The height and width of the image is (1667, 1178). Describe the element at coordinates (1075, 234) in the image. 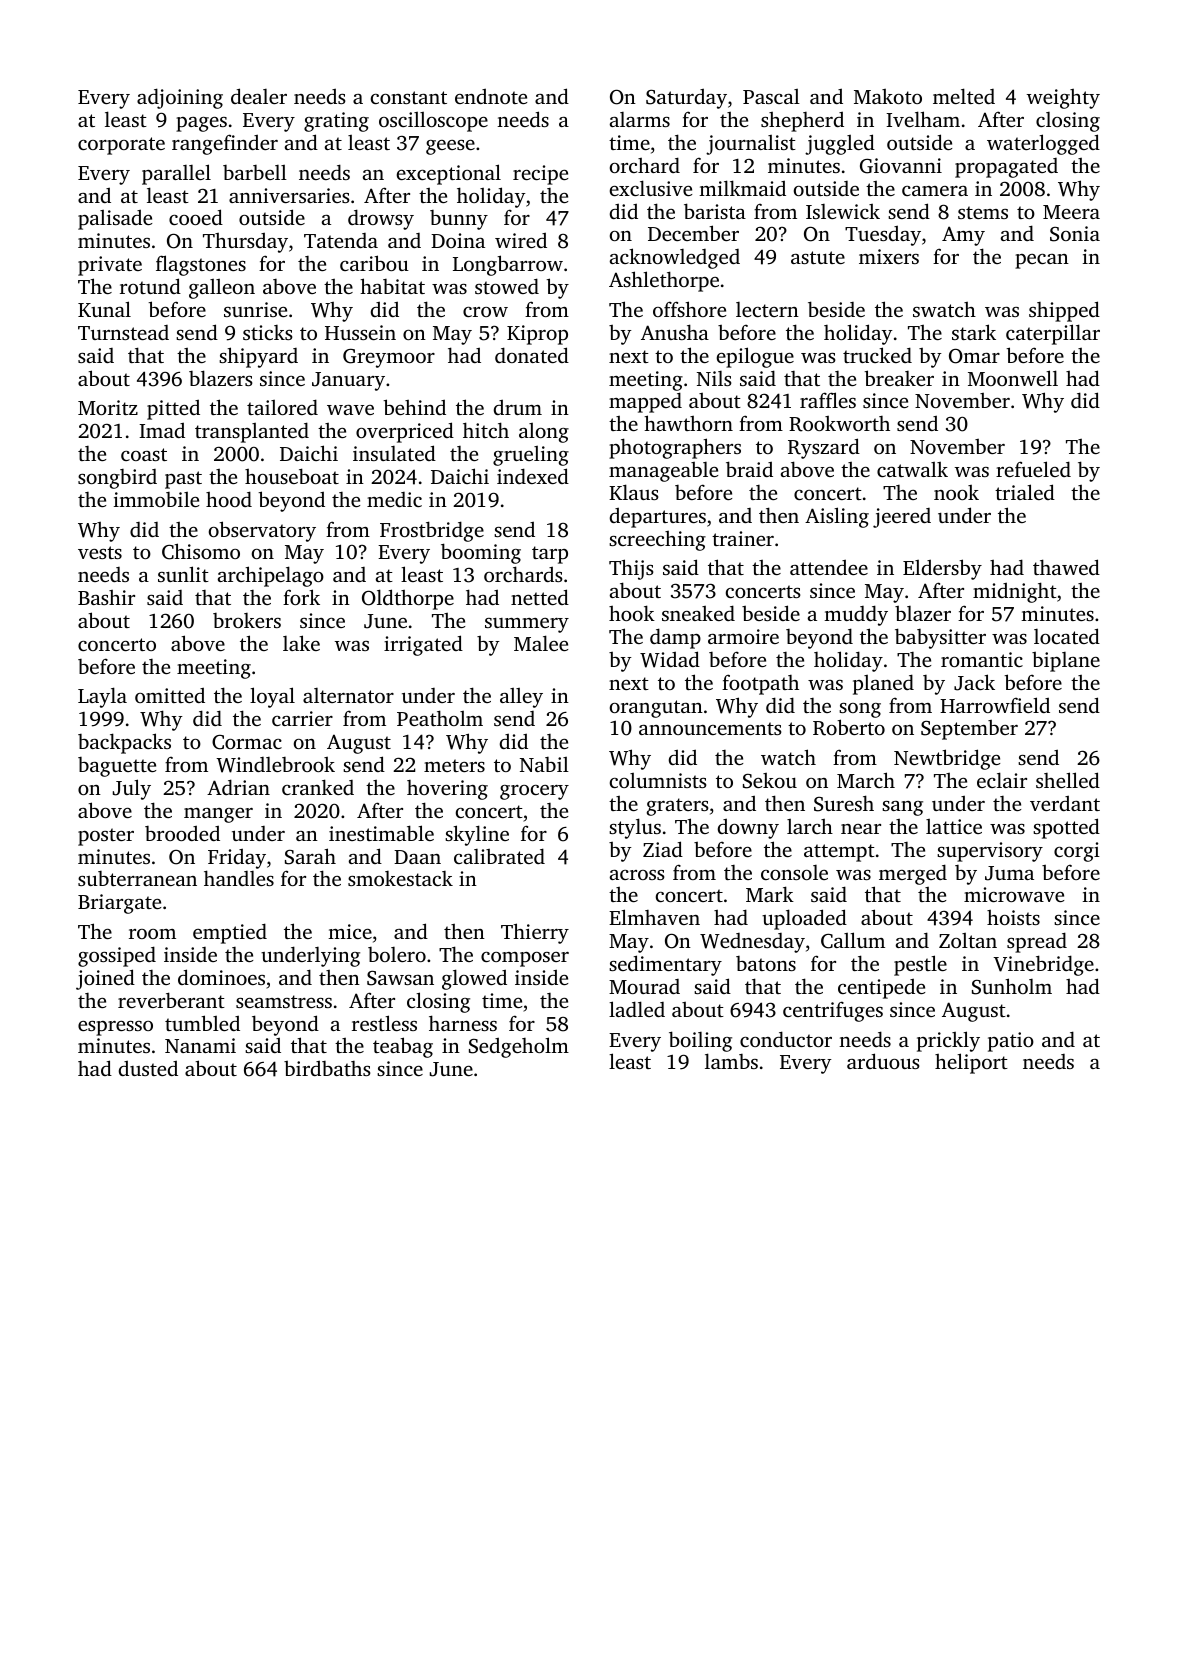

I see `Sonia` at that location.
